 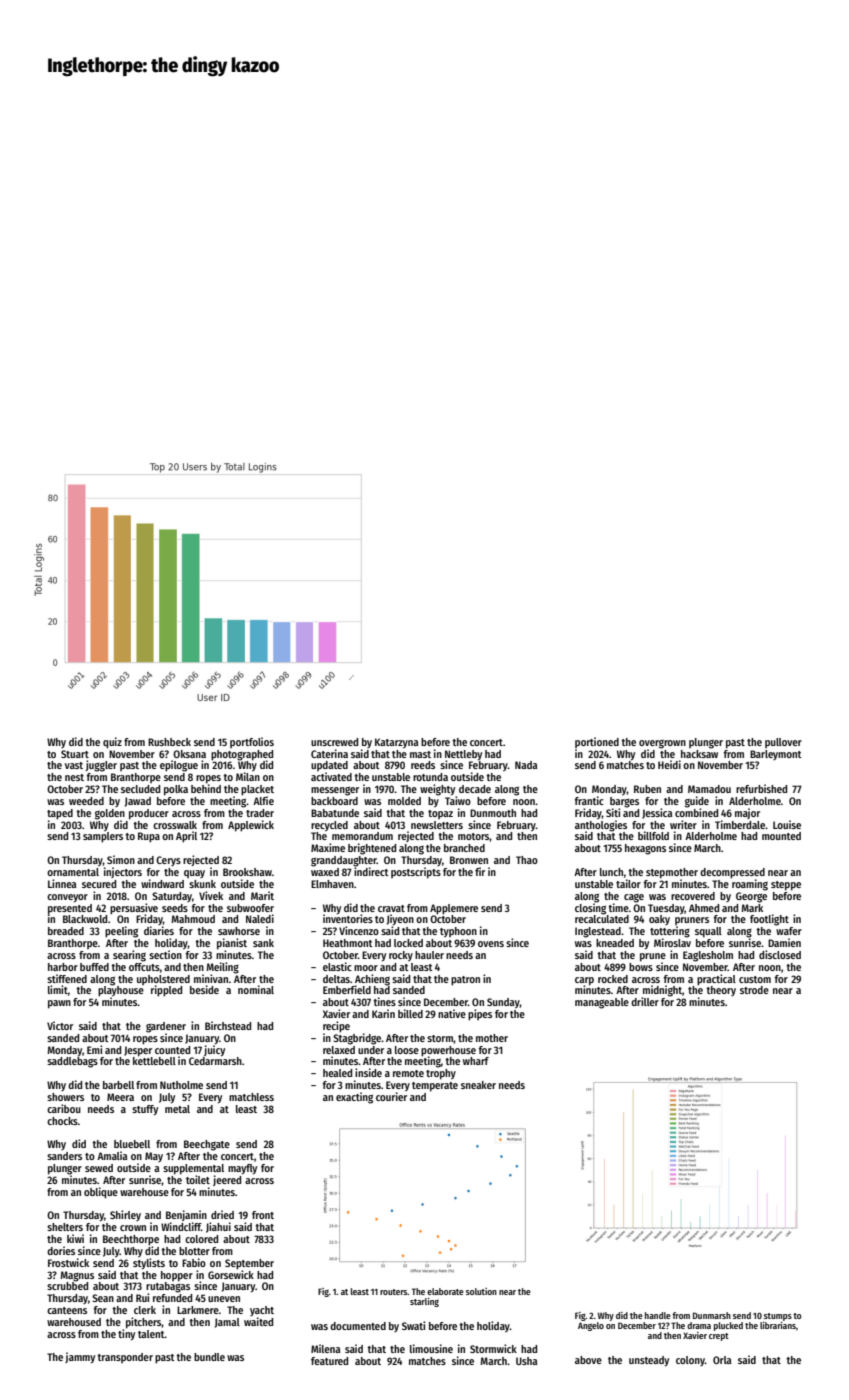 What do you see at coordinates (732, 873) in the screenshot?
I see `decompressed` at bounding box center [732, 873].
